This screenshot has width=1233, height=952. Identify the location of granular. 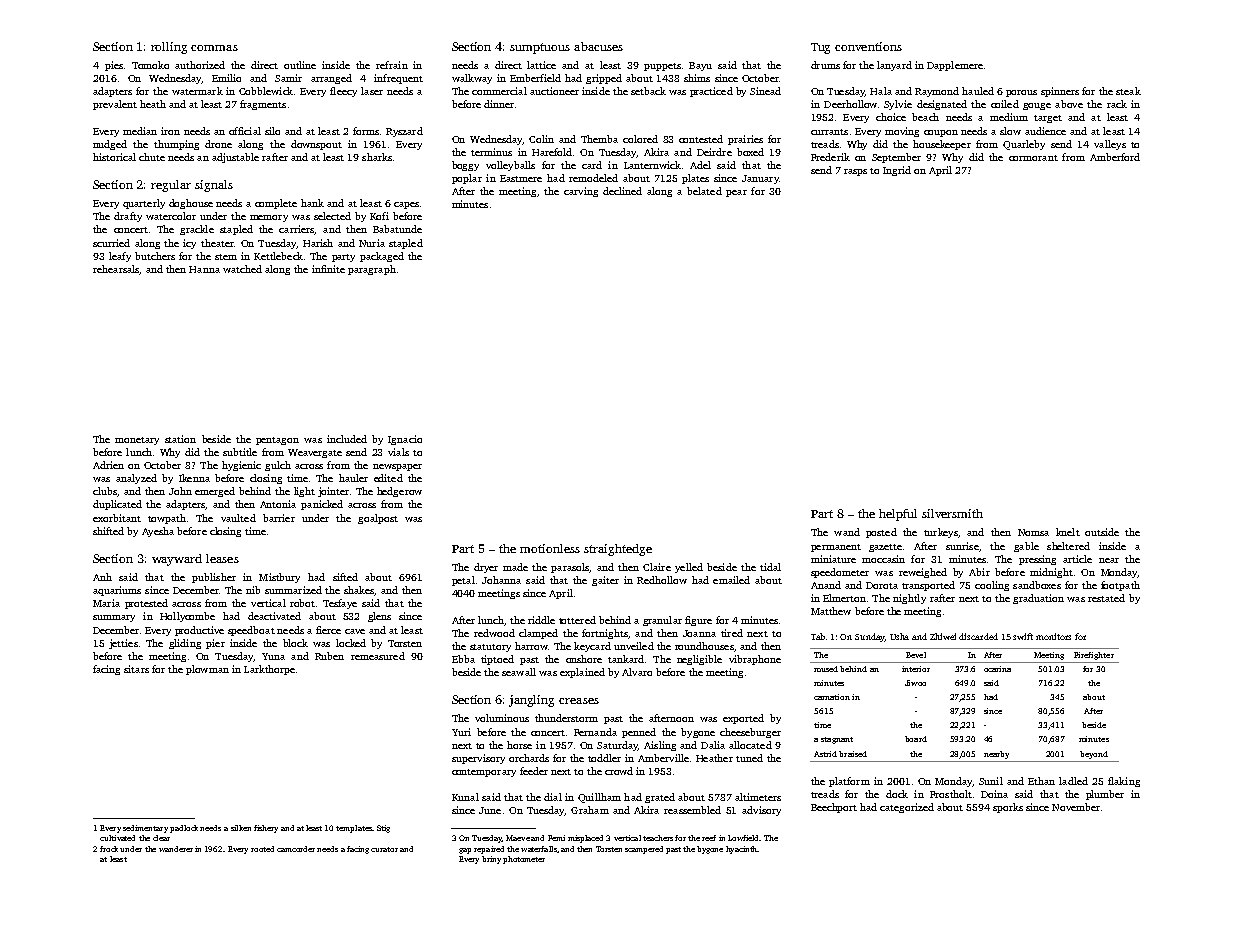
(662, 621).
